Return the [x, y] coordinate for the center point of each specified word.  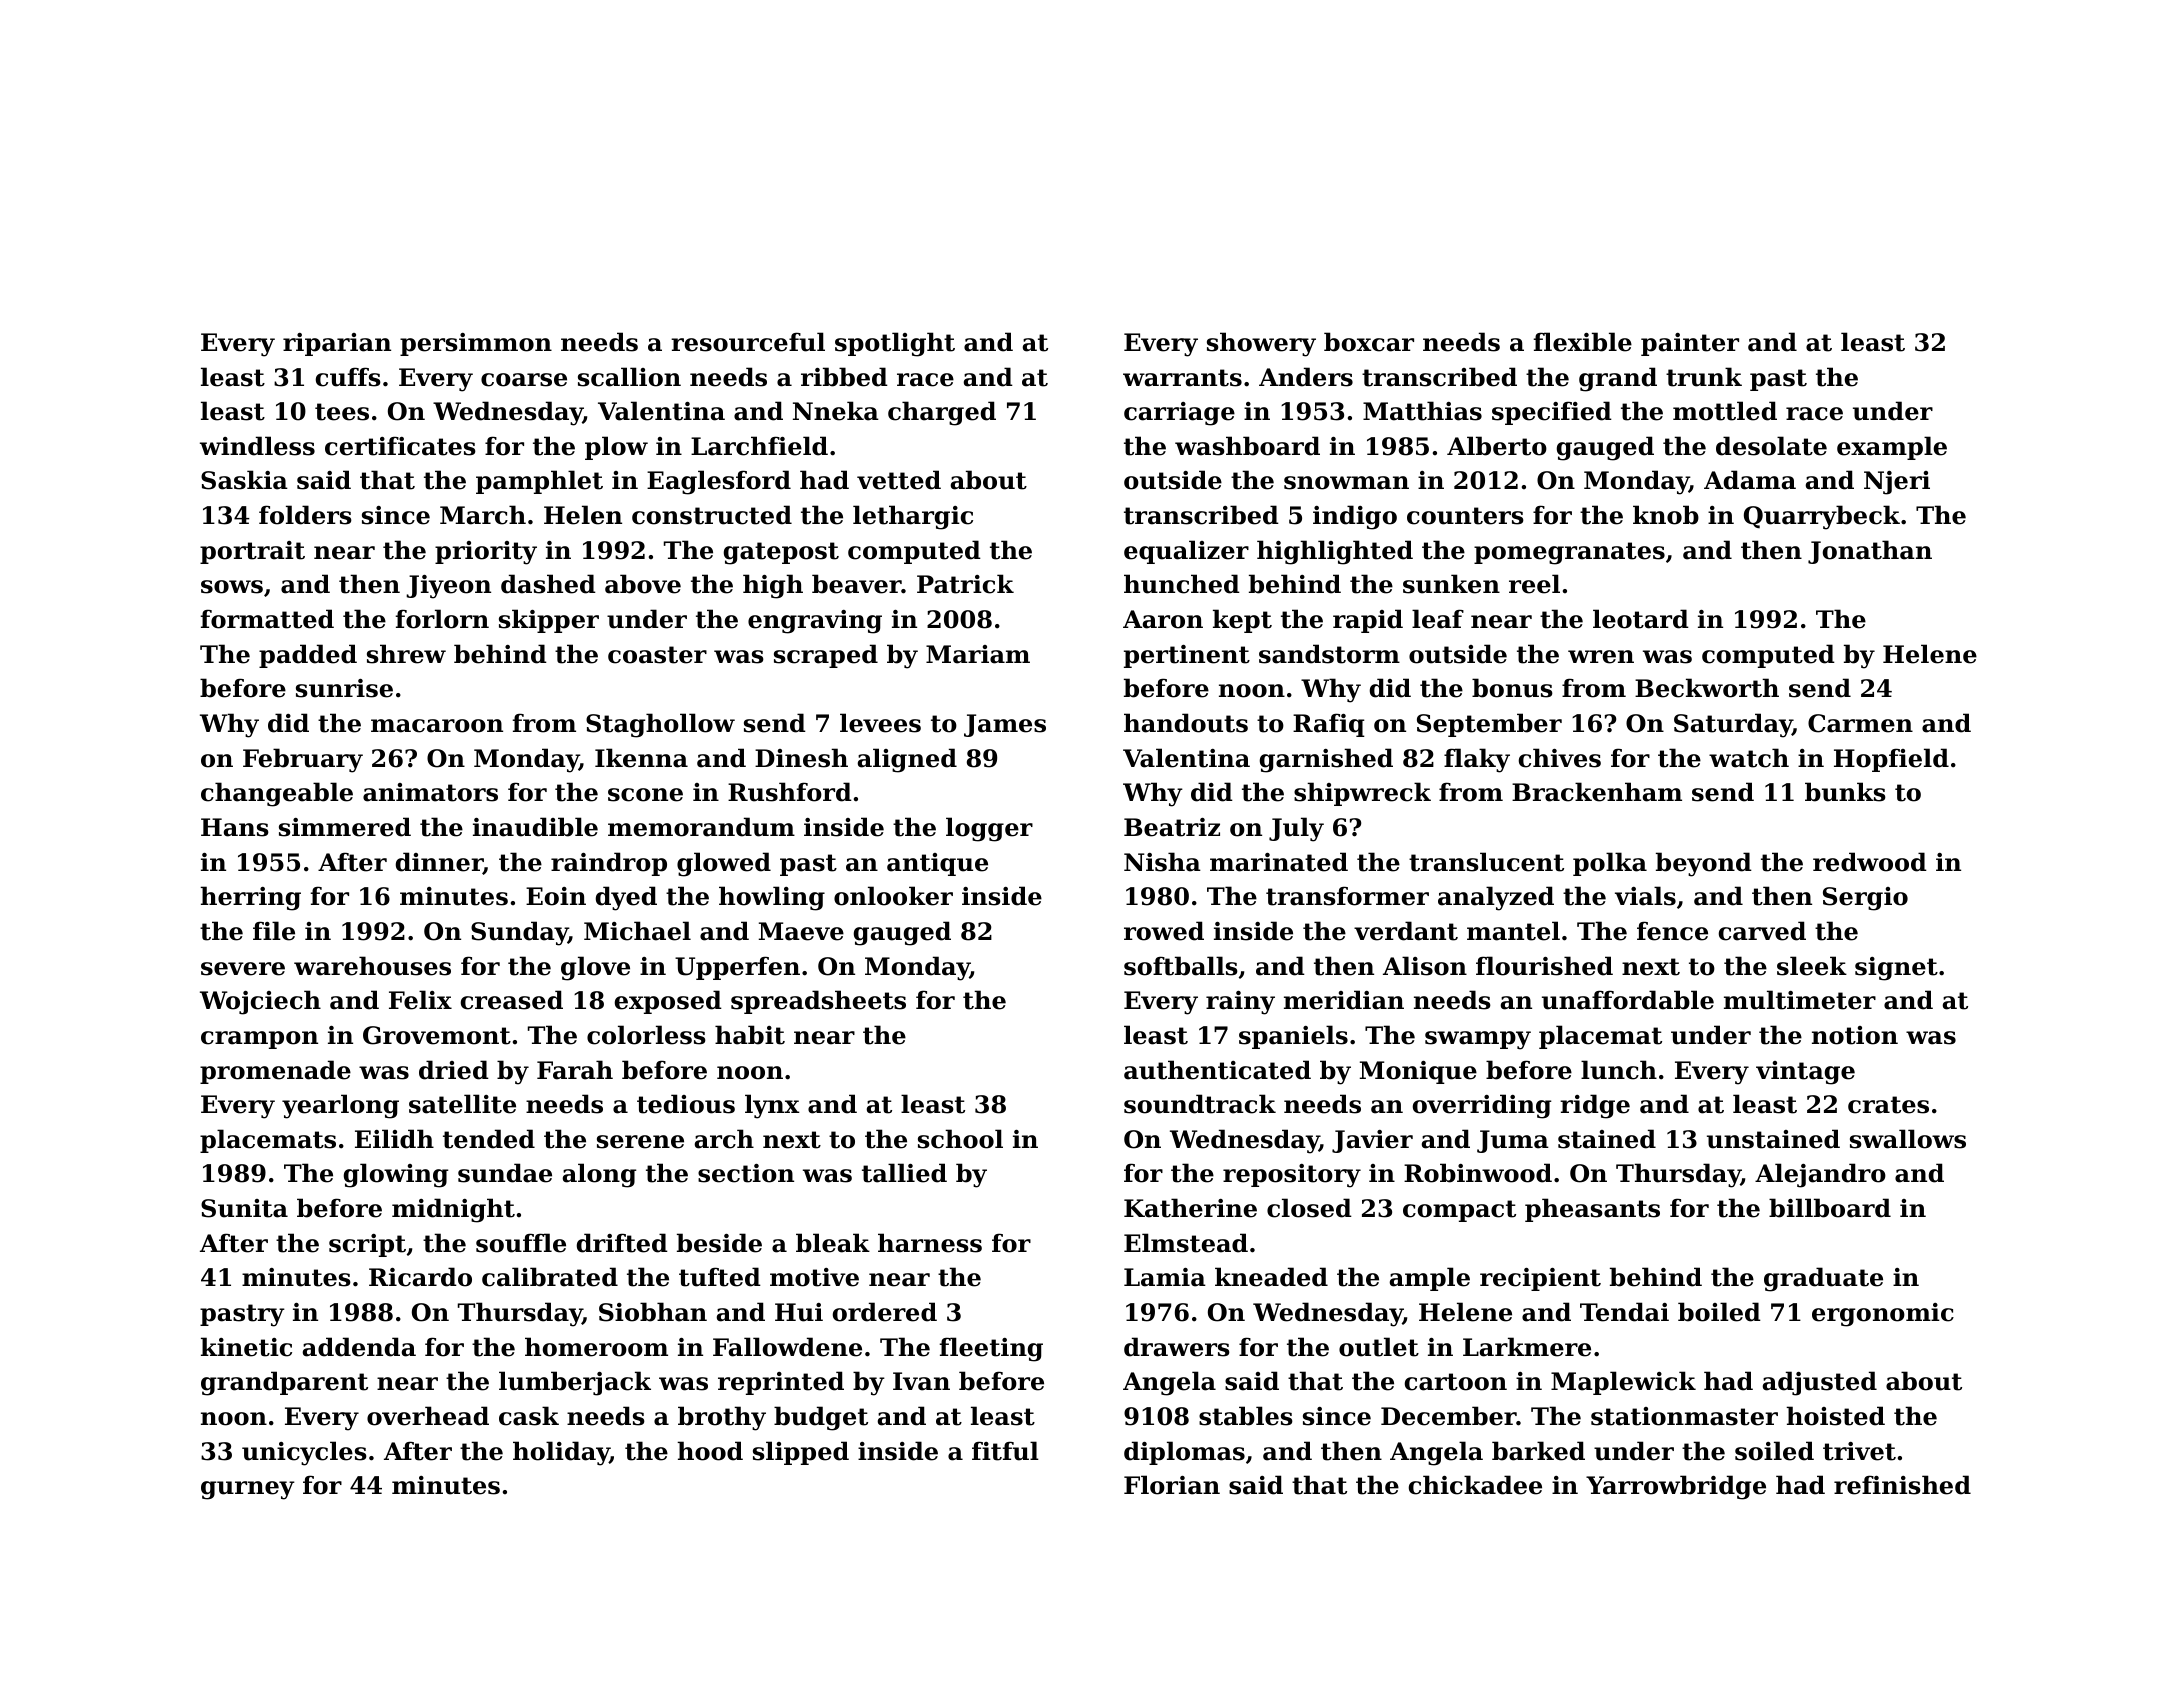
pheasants [1592, 1210]
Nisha [1162, 862]
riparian [337, 344]
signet [1896, 969]
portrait [252, 552]
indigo [1355, 517]
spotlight [895, 344]
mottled [1725, 411]
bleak [833, 1243]
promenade [275, 1072]
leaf [1438, 619]
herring [250, 898]
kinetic [246, 1347]
